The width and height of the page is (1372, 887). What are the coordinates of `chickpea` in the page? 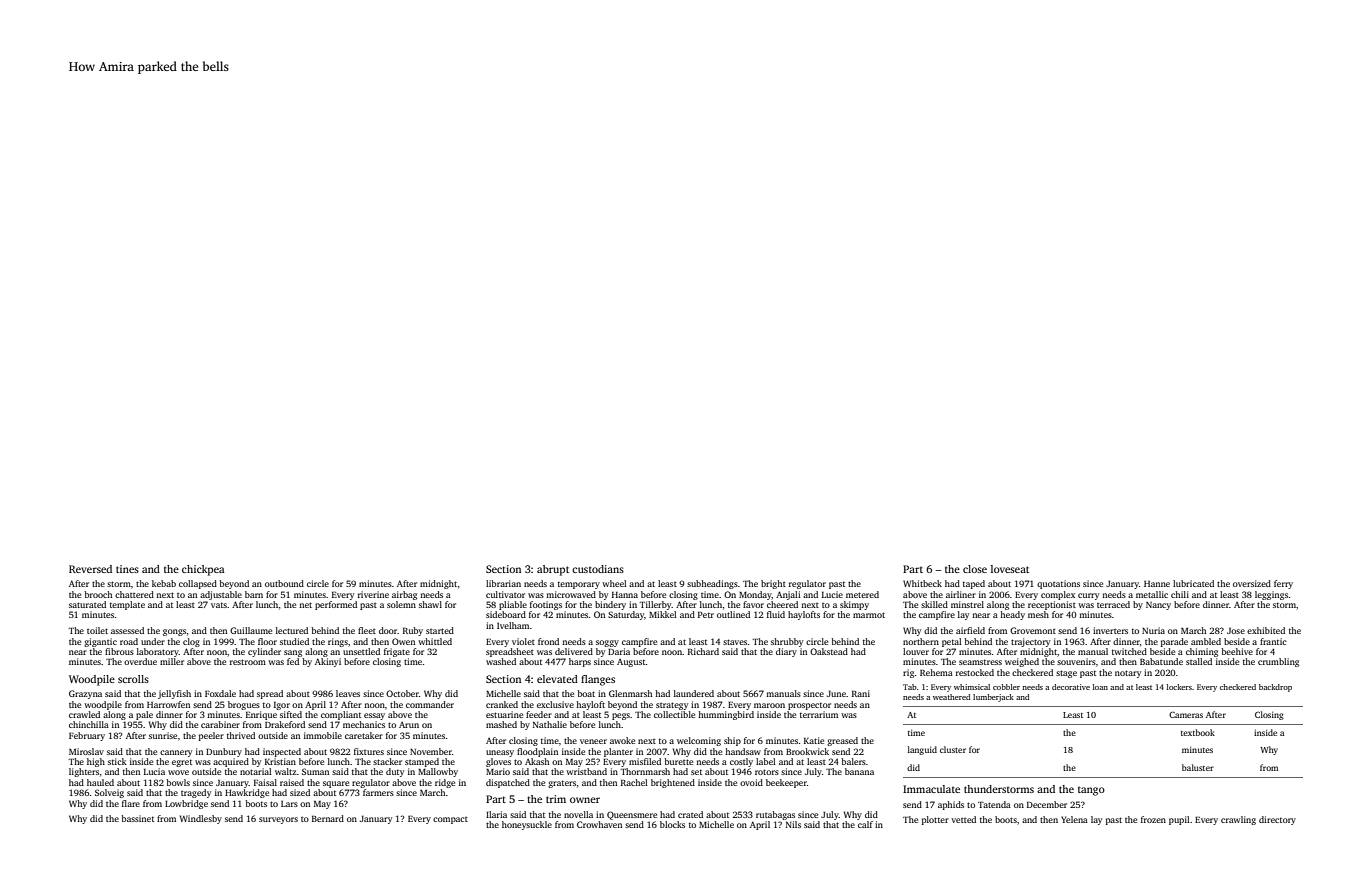 It's located at (203, 570).
